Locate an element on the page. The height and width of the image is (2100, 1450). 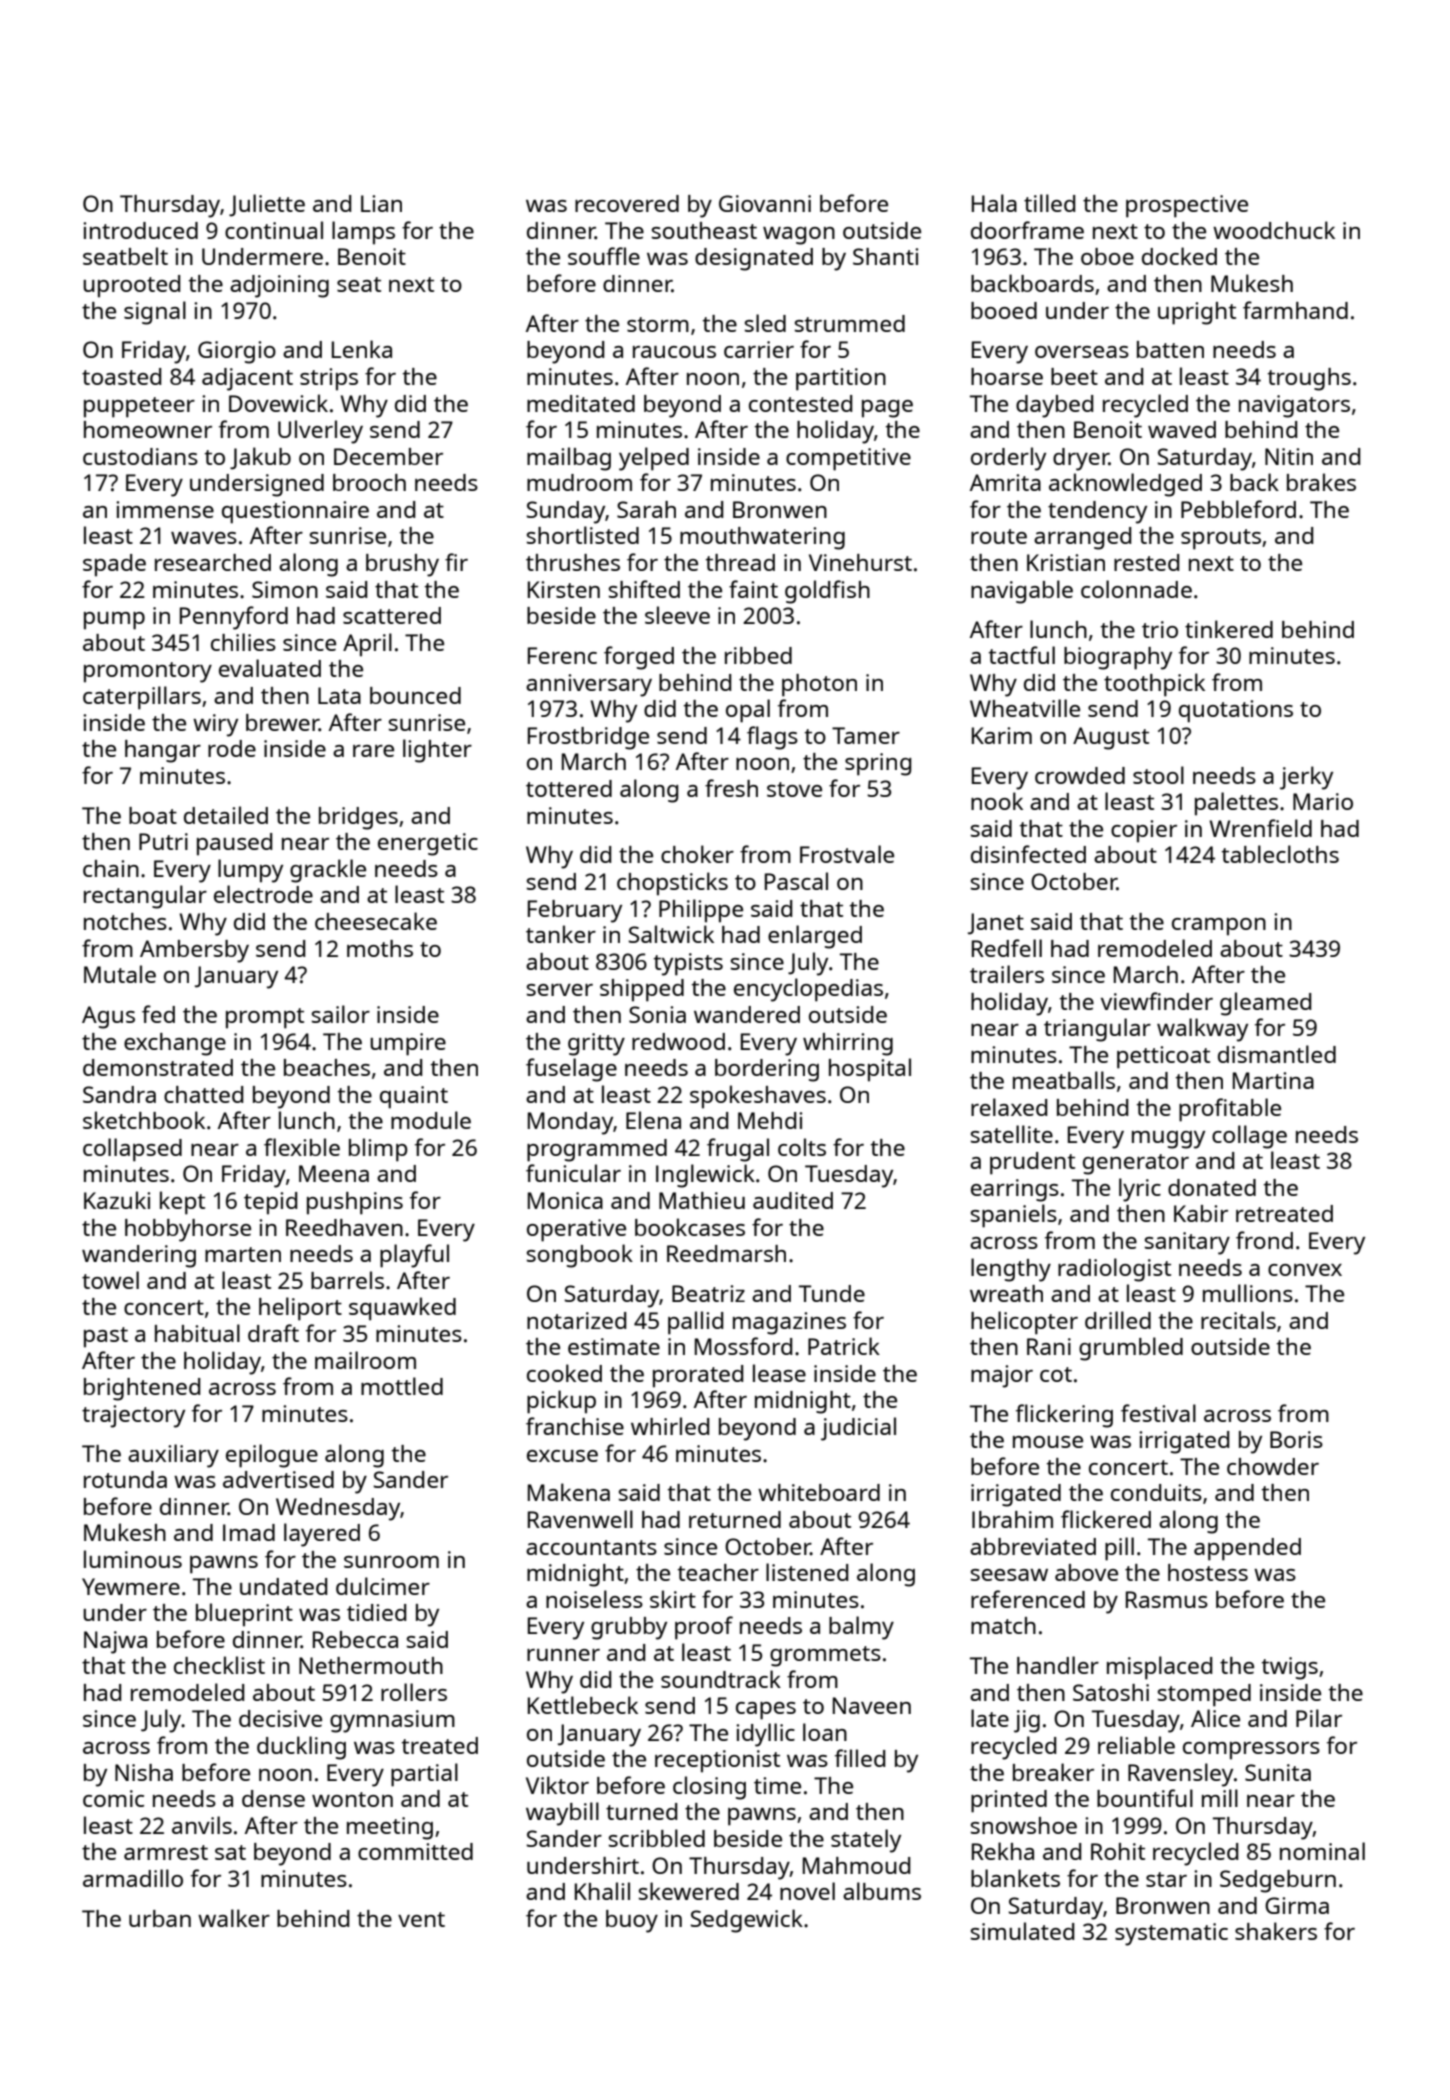
signal is located at coordinates (155, 313).
